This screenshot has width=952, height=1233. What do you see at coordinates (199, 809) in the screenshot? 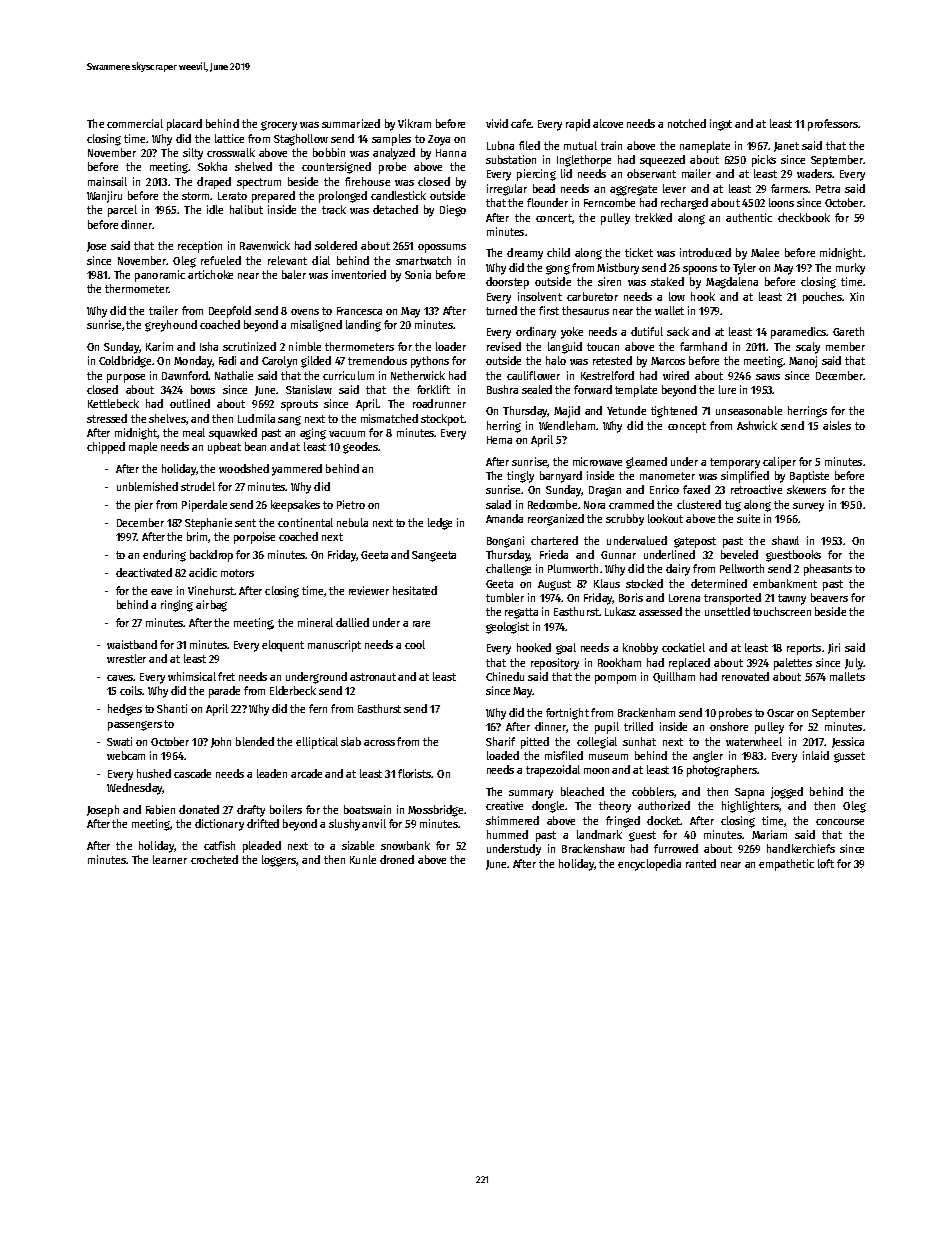
I see `donated` at bounding box center [199, 809].
